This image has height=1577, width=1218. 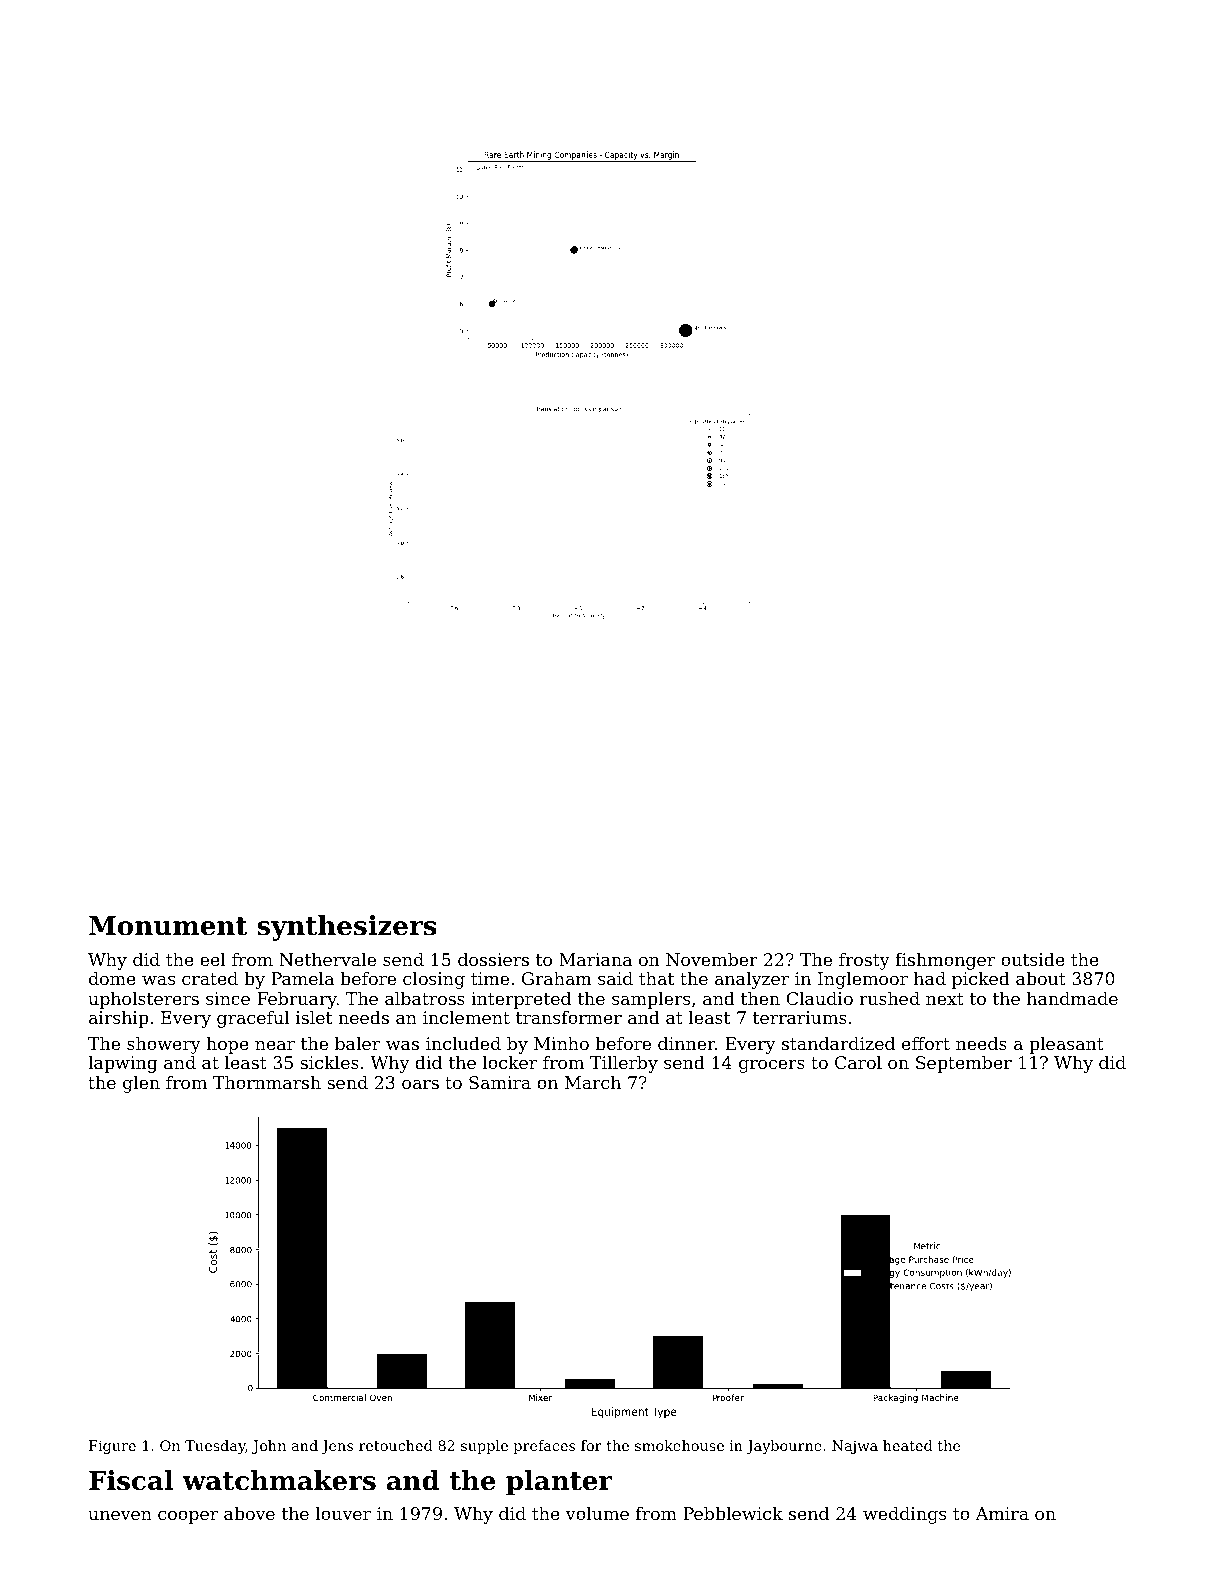 I want to click on oars, so click(x=420, y=1084).
